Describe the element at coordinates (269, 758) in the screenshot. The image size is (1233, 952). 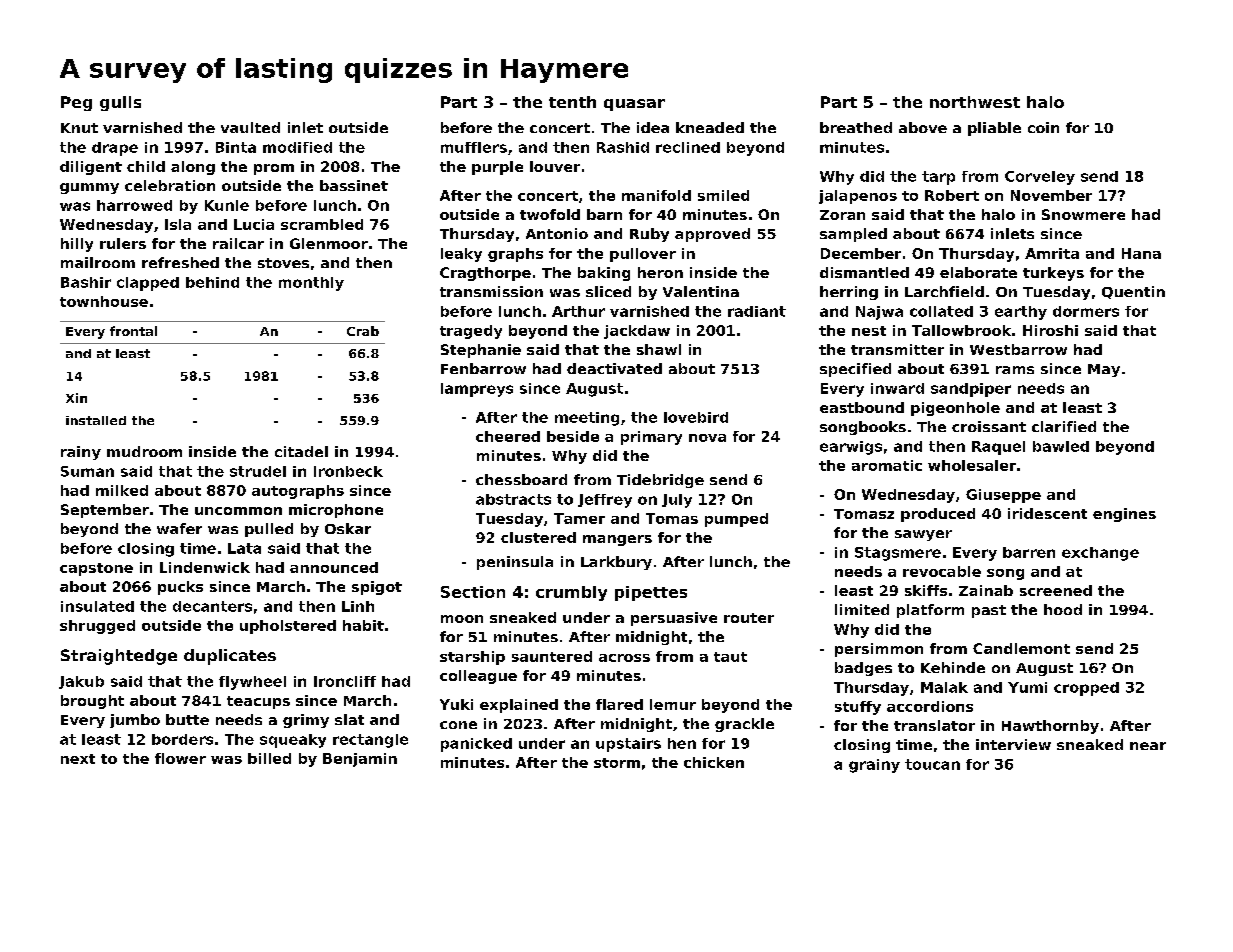
I see `billed` at that location.
